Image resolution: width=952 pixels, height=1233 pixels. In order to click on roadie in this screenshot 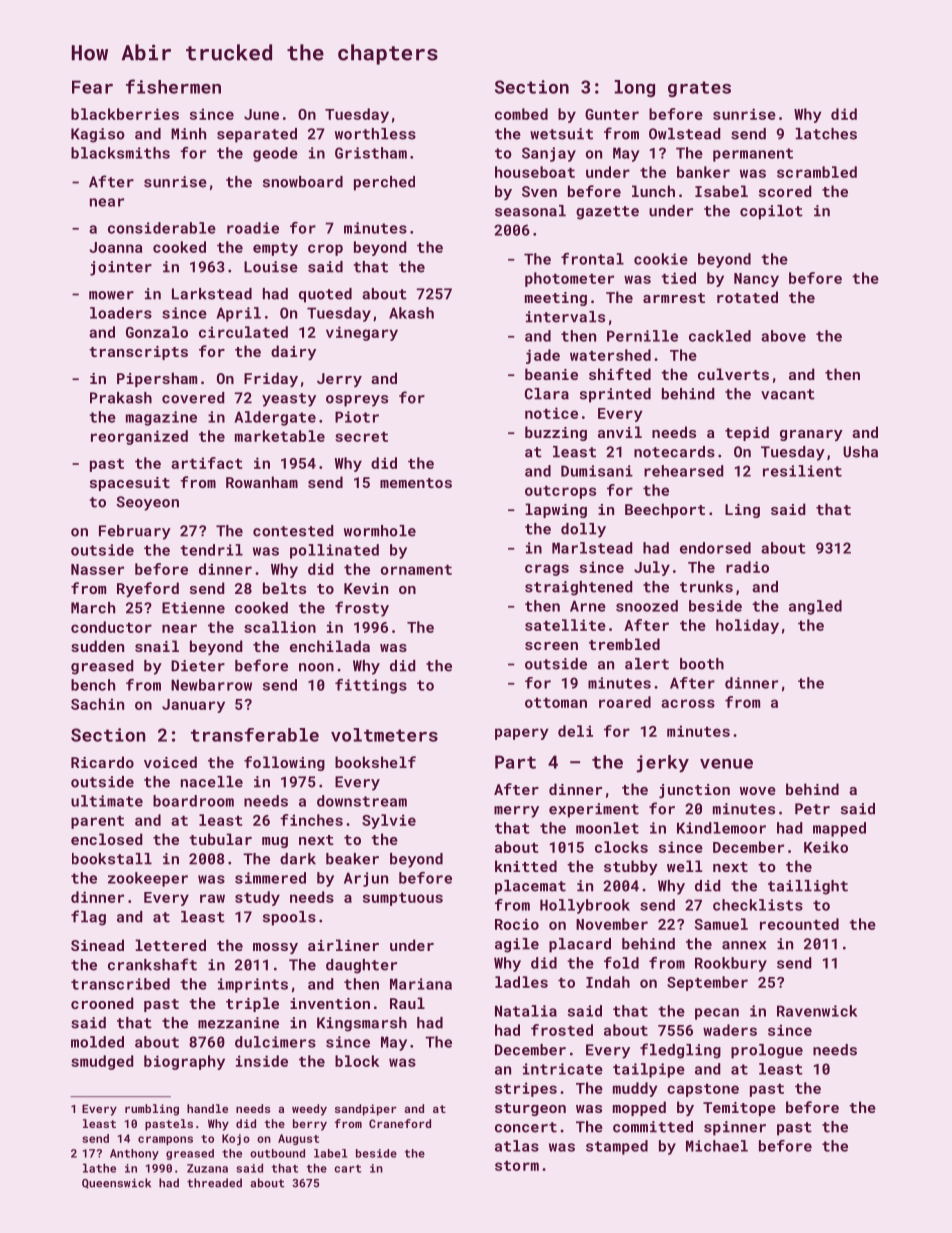, I will do `click(253, 228)`.
